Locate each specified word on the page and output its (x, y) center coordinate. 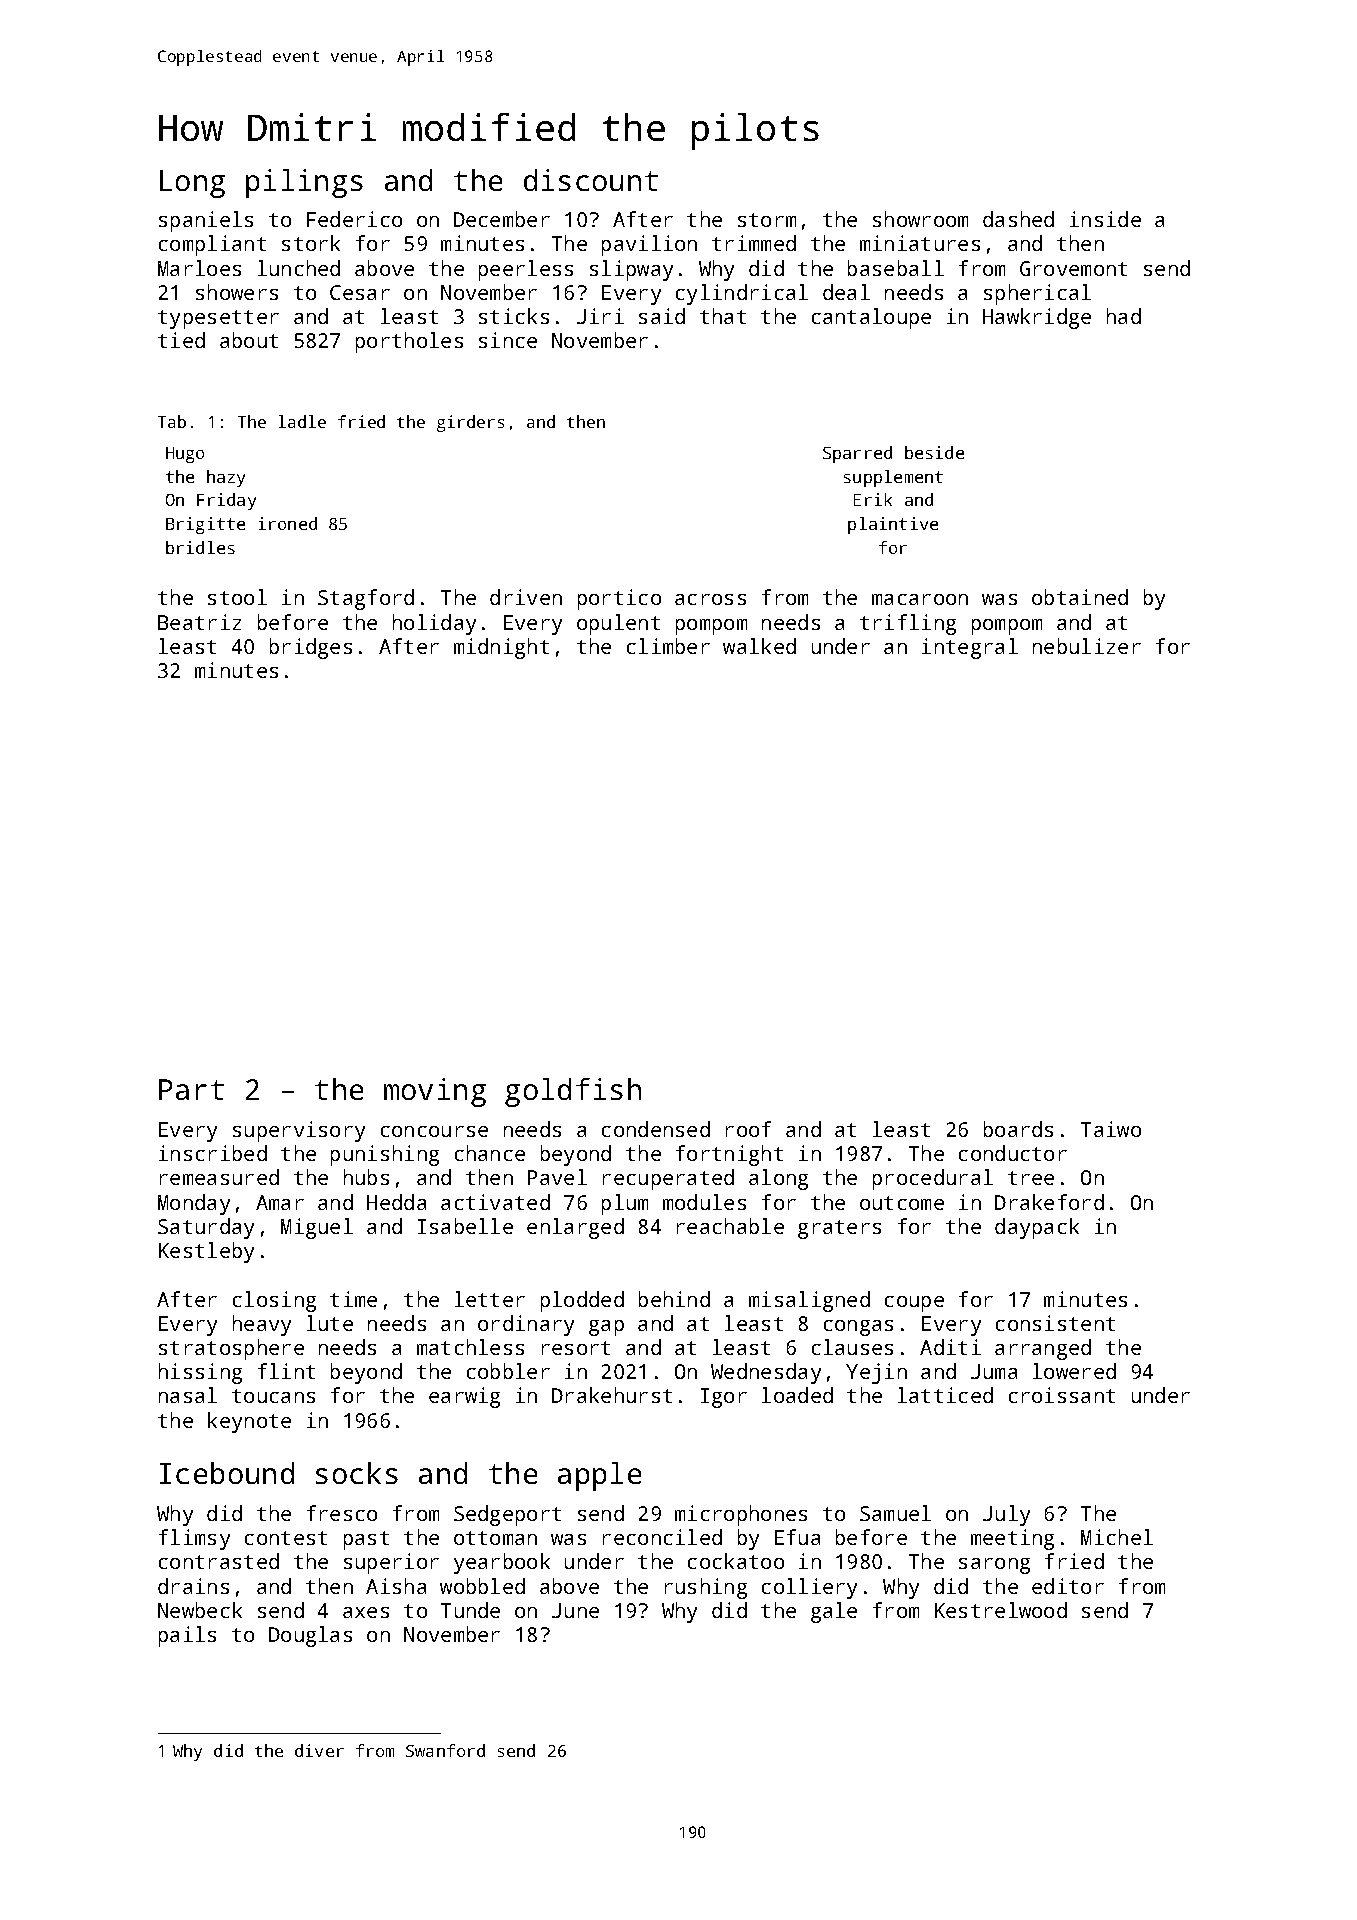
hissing (200, 1373)
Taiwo (1111, 1129)
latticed (945, 1395)
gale (834, 1612)
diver (319, 1750)
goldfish (573, 1092)
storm (767, 220)
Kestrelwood (1001, 1610)
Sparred (857, 454)
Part (191, 1089)
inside (1105, 219)
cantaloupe (871, 318)
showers (237, 292)
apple (599, 1476)
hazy (226, 478)
